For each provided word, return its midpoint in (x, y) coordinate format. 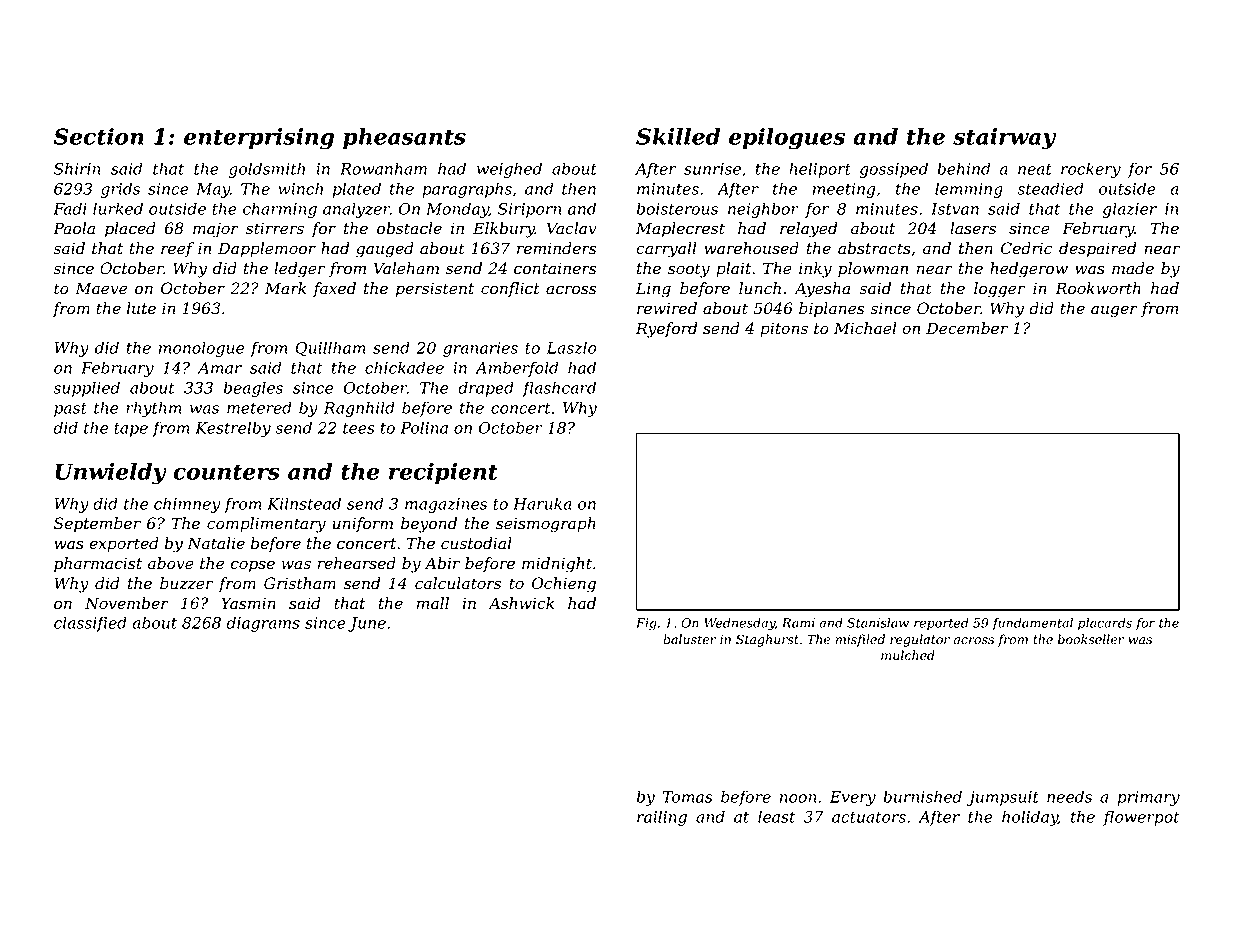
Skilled (678, 136)
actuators (869, 817)
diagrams (263, 624)
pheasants (404, 138)
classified (90, 624)
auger (1114, 311)
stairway (1004, 139)
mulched (908, 655)
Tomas (687, 797)
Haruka (542, 503)
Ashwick (521, 603)
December (967, 328)
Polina (424, 427)
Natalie (216, 543)
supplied (86, 389)
